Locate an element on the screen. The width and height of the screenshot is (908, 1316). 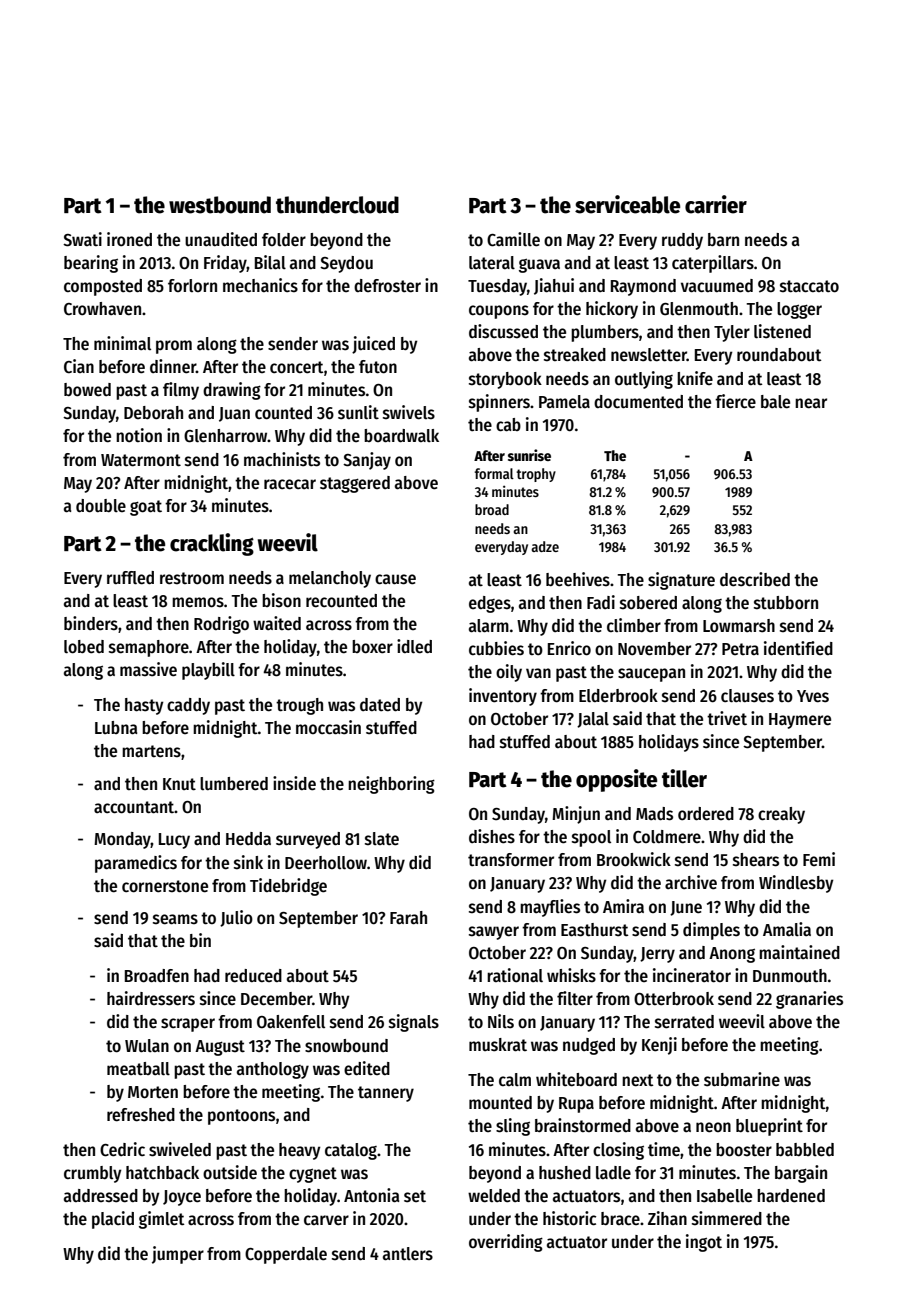
westbound is located at coordinates (220, 205).
